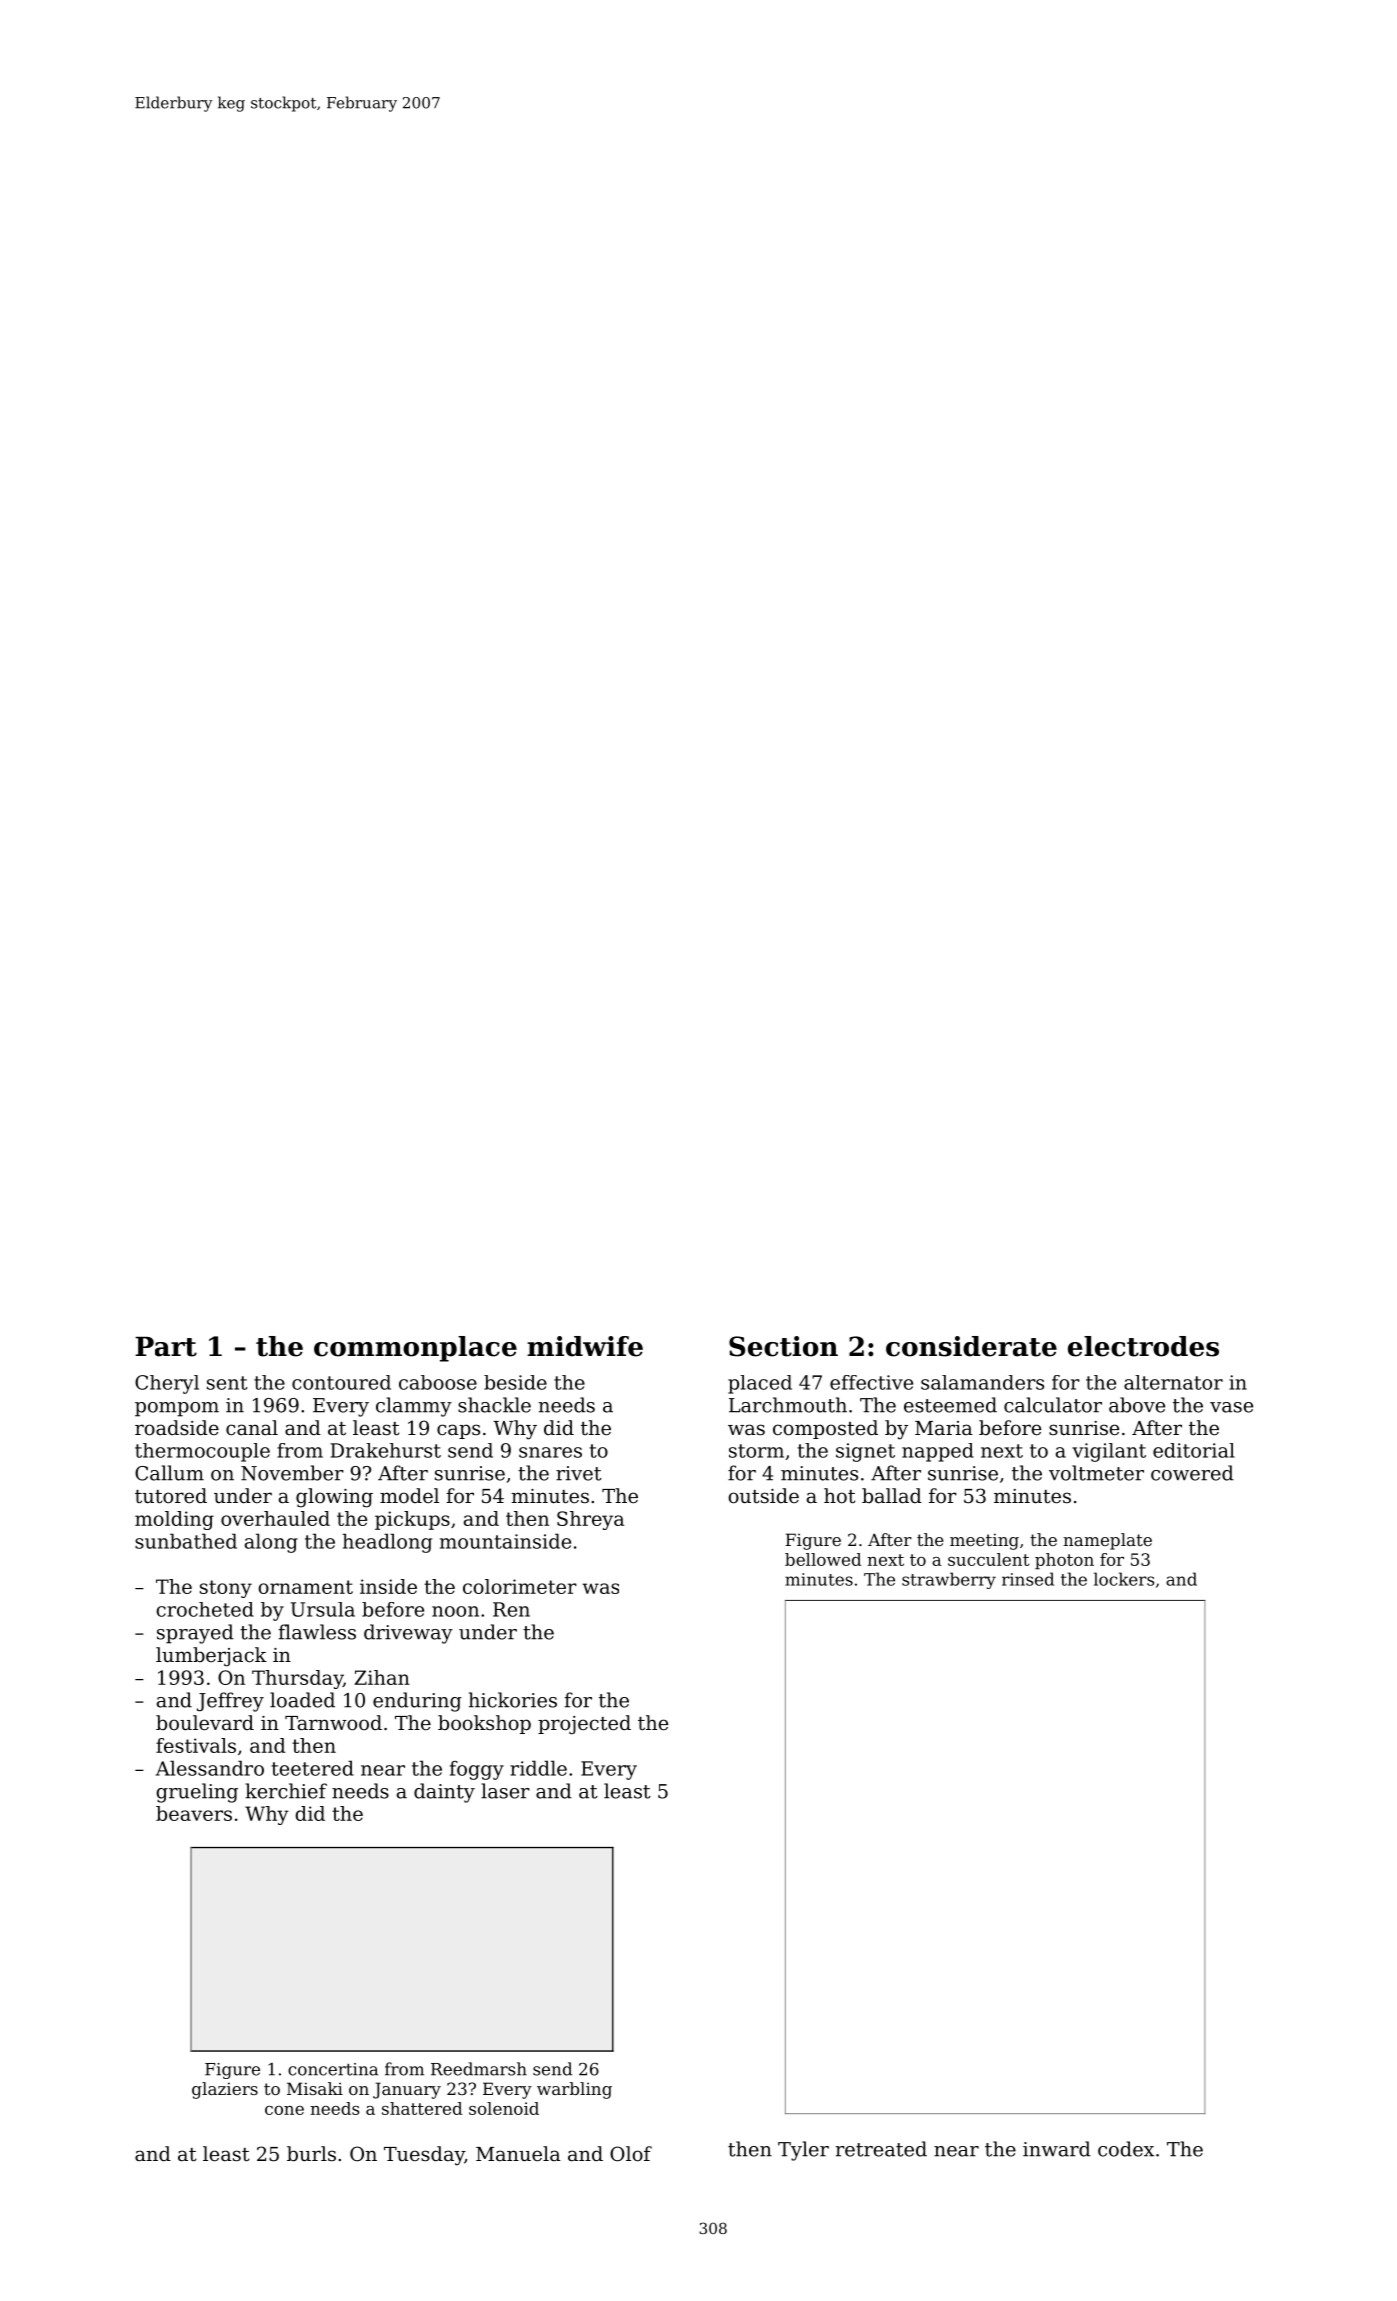 The height and width of the page is (2301, 1397). What do you see at coordinates (1028, 1579) in the page?
I see `rinsed` at bounding box center [1028, 1579].
